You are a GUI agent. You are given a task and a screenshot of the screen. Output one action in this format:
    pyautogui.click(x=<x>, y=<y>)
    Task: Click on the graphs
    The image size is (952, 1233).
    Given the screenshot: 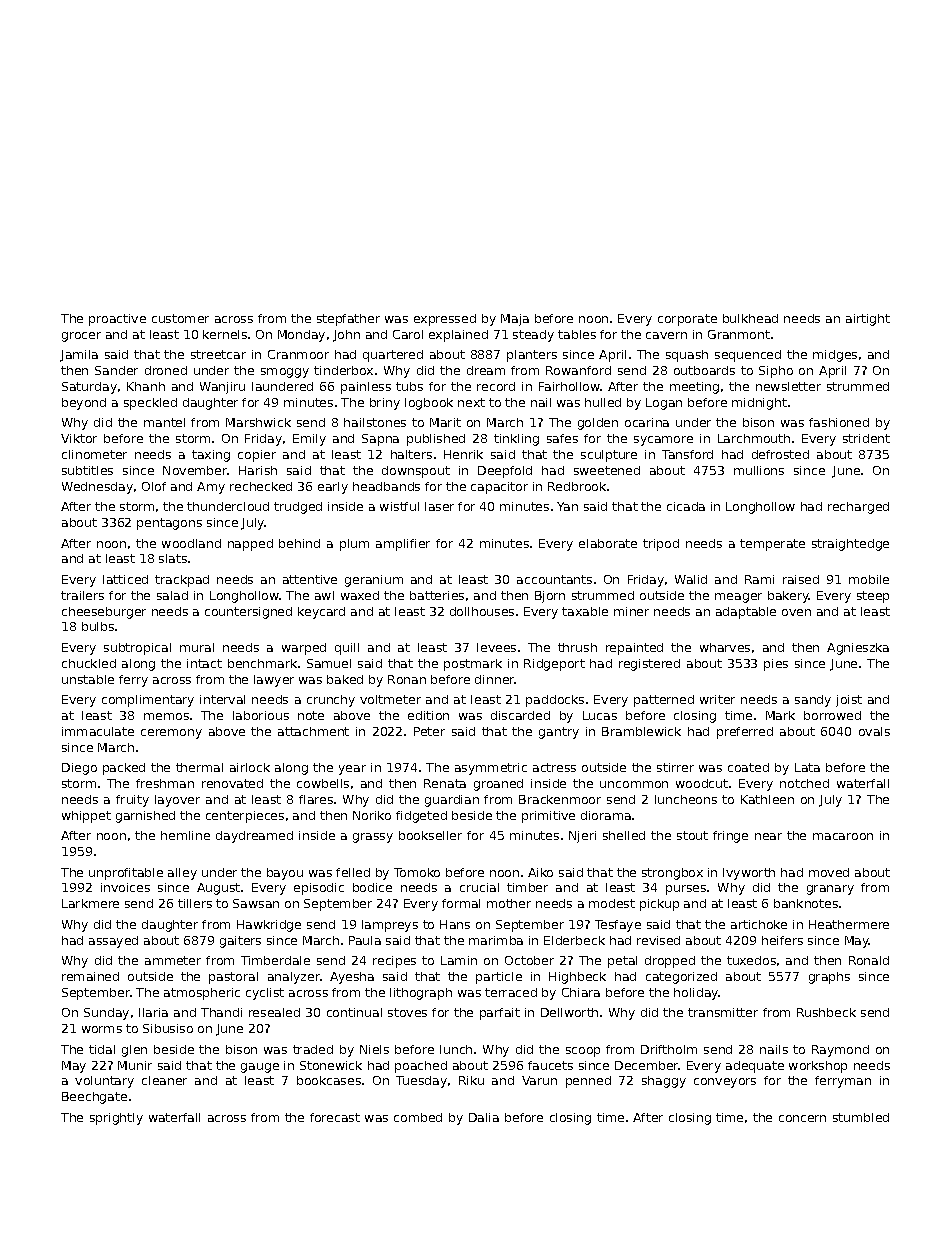 What is the action you would take?
    pyautogui.click(x=829, y=978)
